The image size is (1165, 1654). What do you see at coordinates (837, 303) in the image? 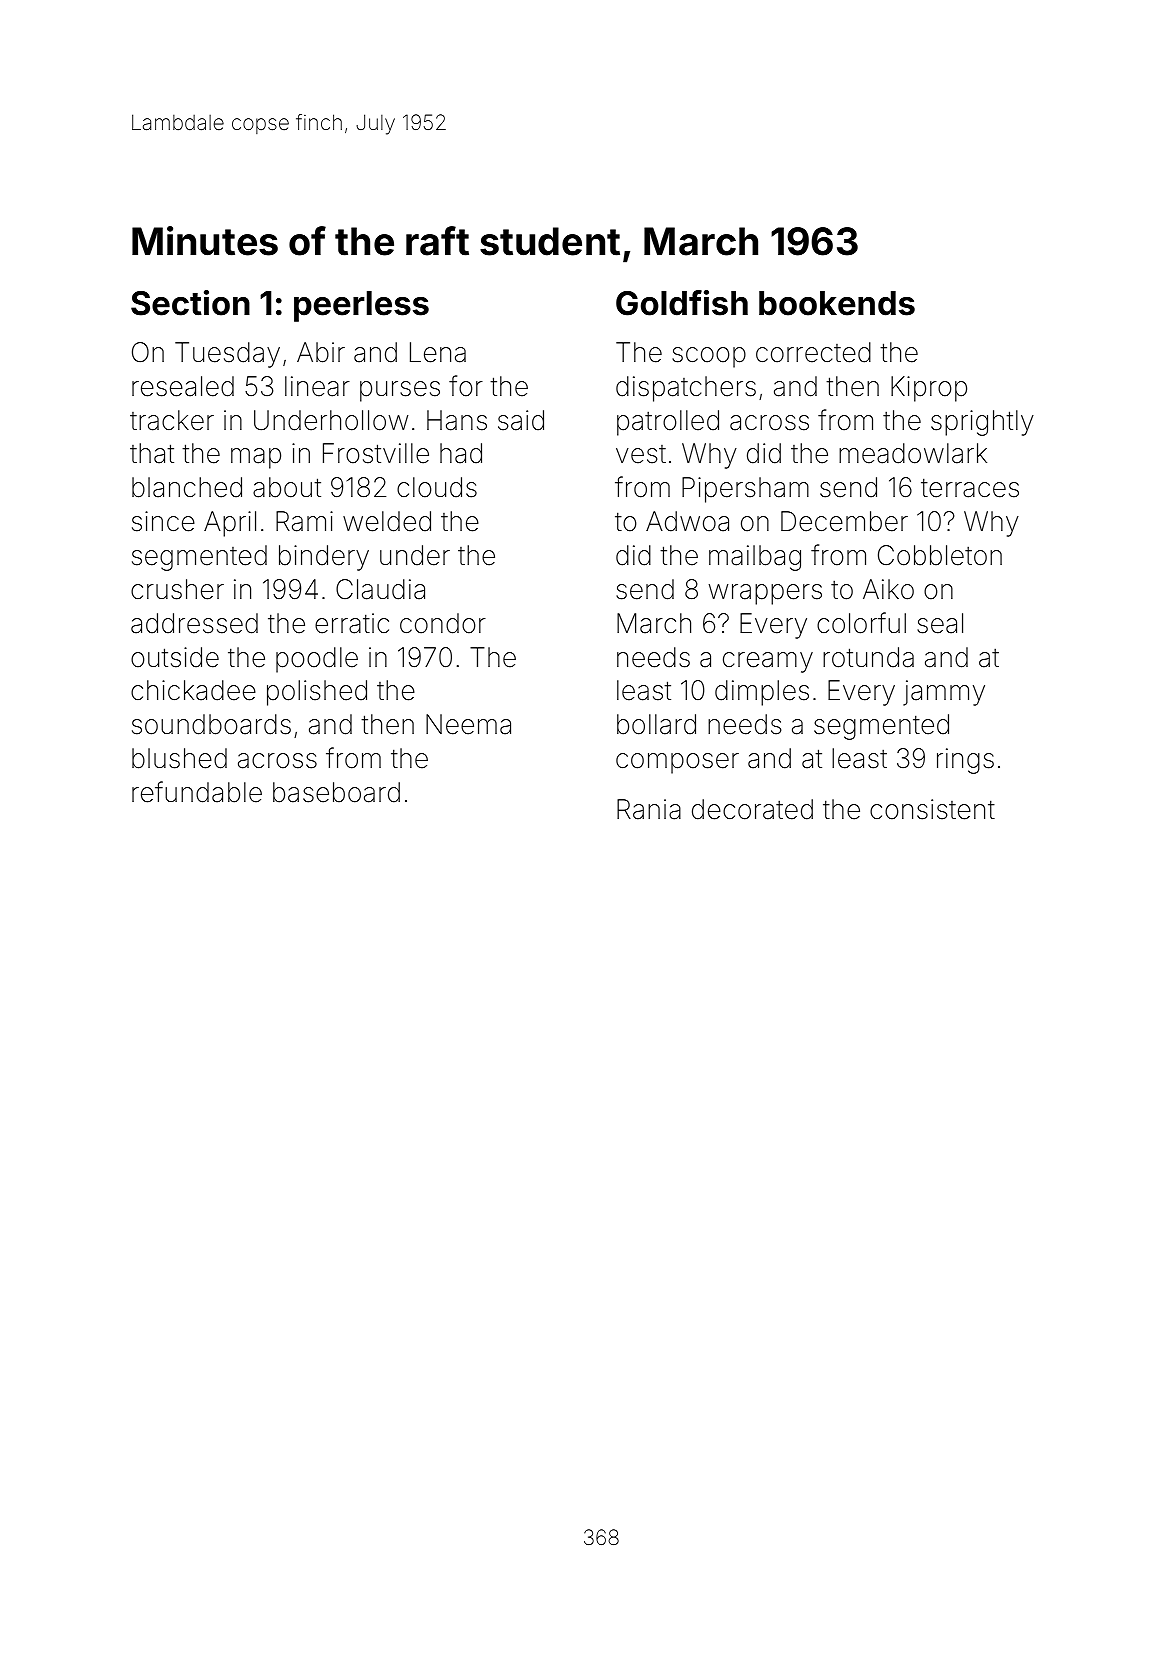
I see `bookends` at bounding box center [837, 303].
